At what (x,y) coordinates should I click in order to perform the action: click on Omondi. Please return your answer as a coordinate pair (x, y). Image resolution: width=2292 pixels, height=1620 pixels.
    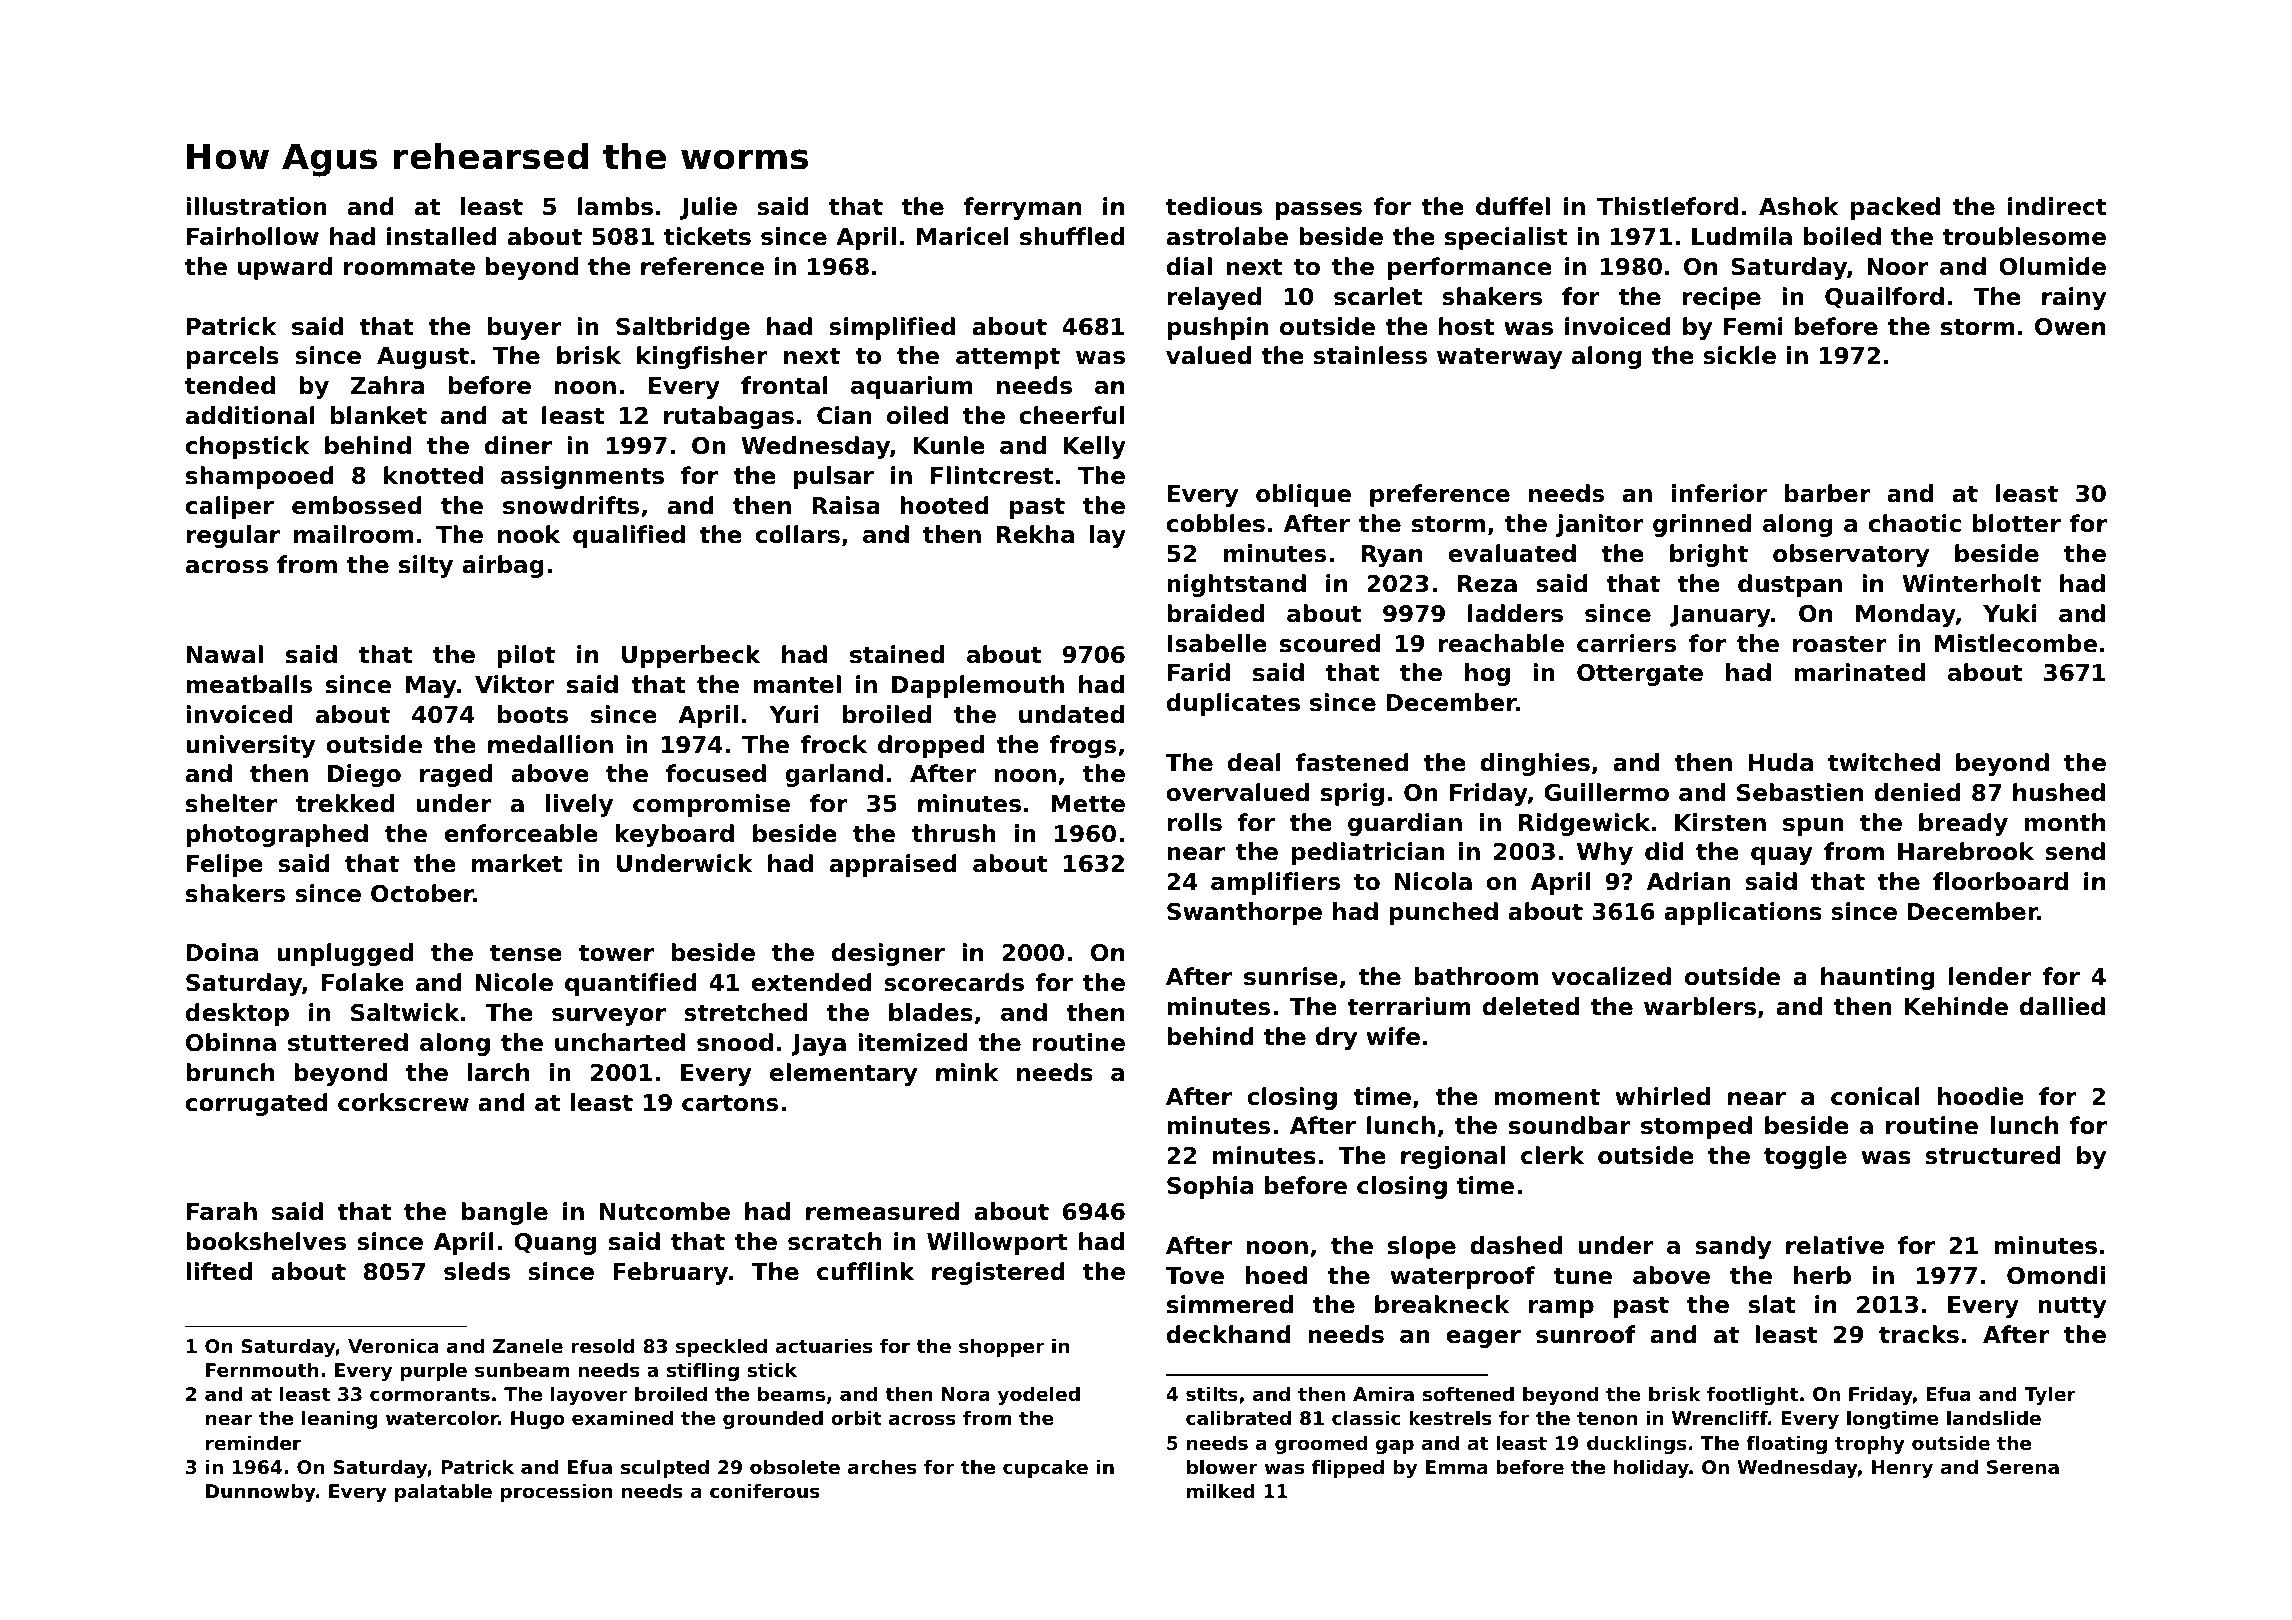
    Looking at the image, I should click on (2056, 1275).
